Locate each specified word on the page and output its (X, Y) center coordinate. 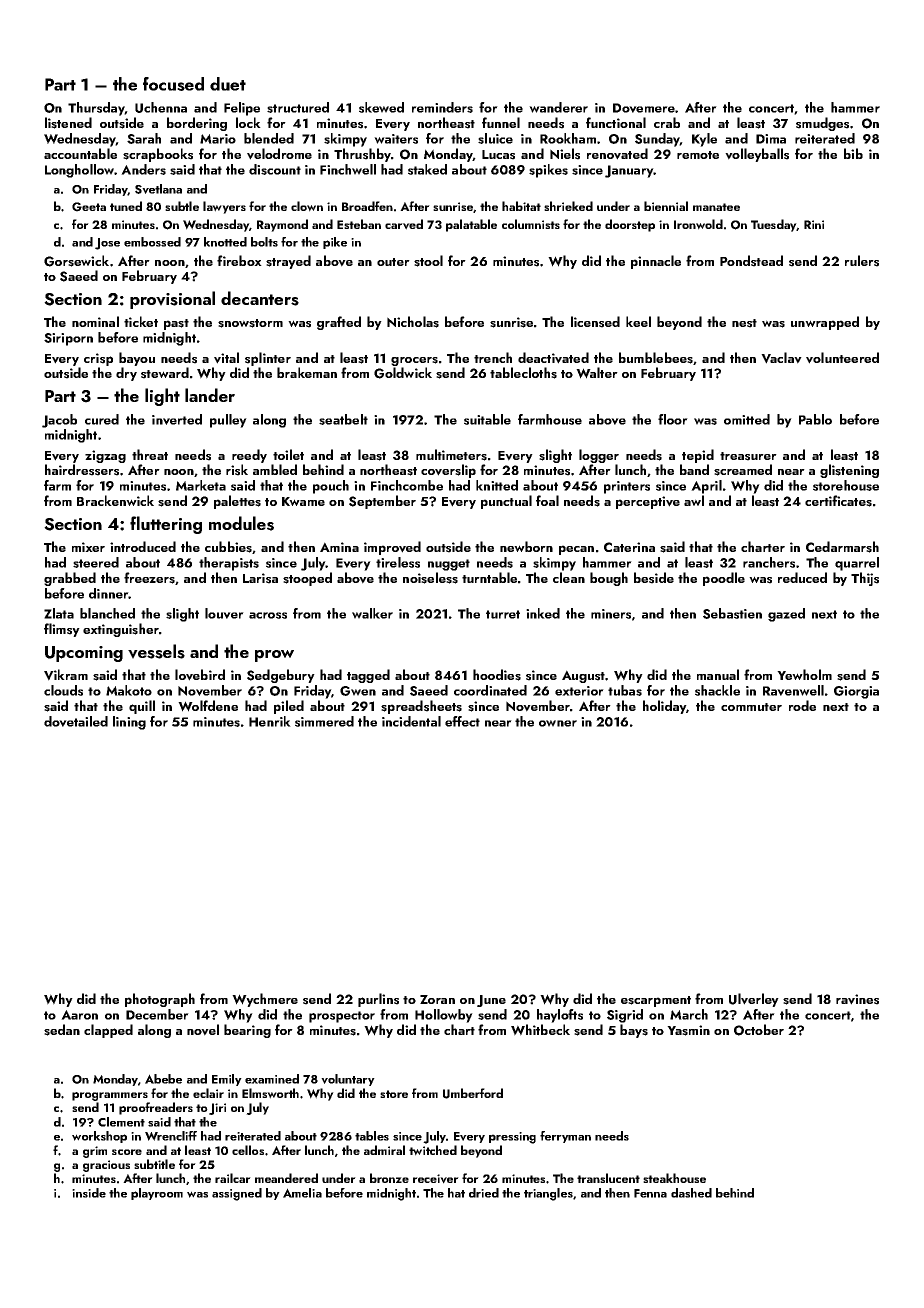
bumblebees (656, 358)
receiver (436, 1179)
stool (428, 261)
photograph (160, 1000)
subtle (182, 206)
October (759, 1030)
